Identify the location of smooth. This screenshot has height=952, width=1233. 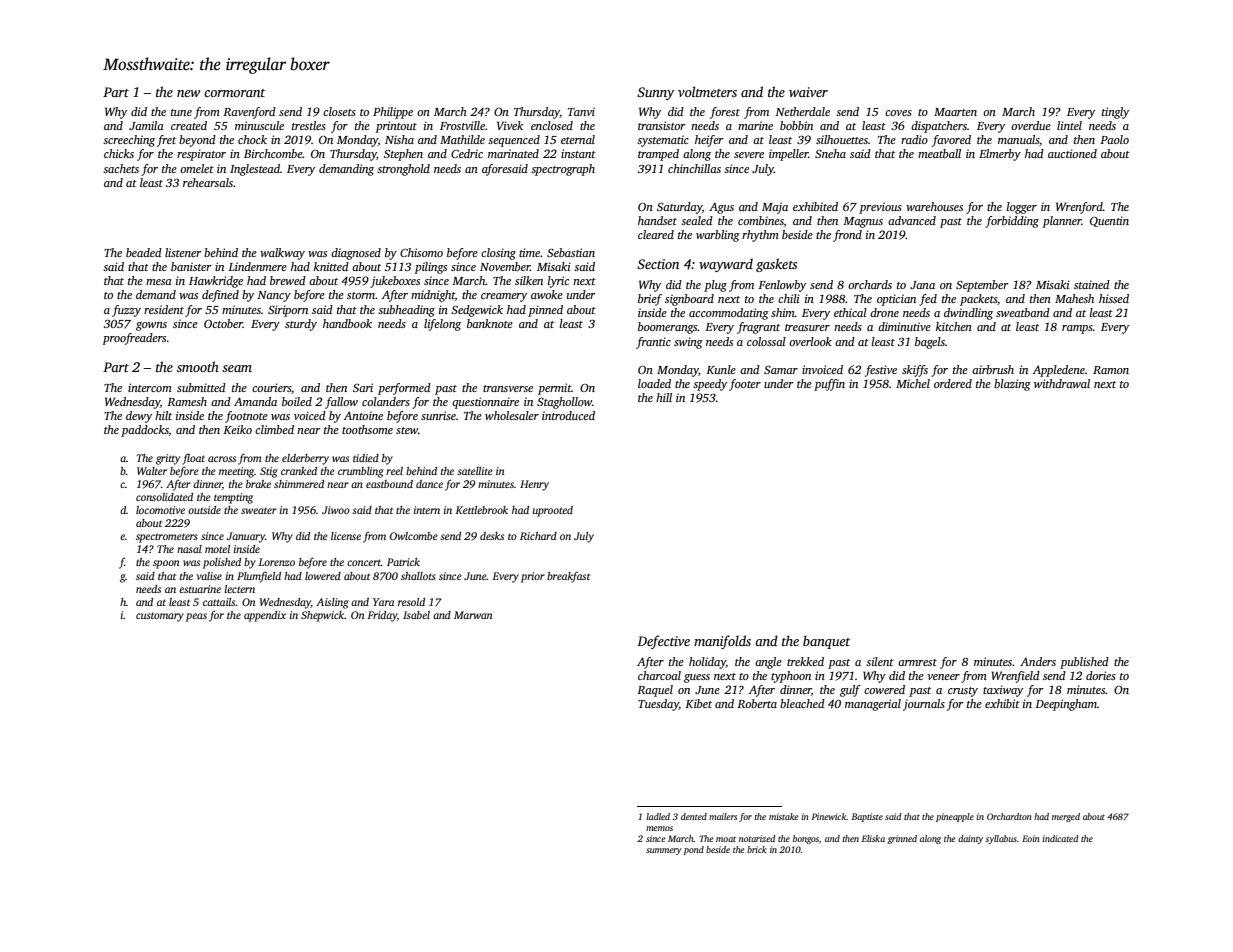
(198, 366).
